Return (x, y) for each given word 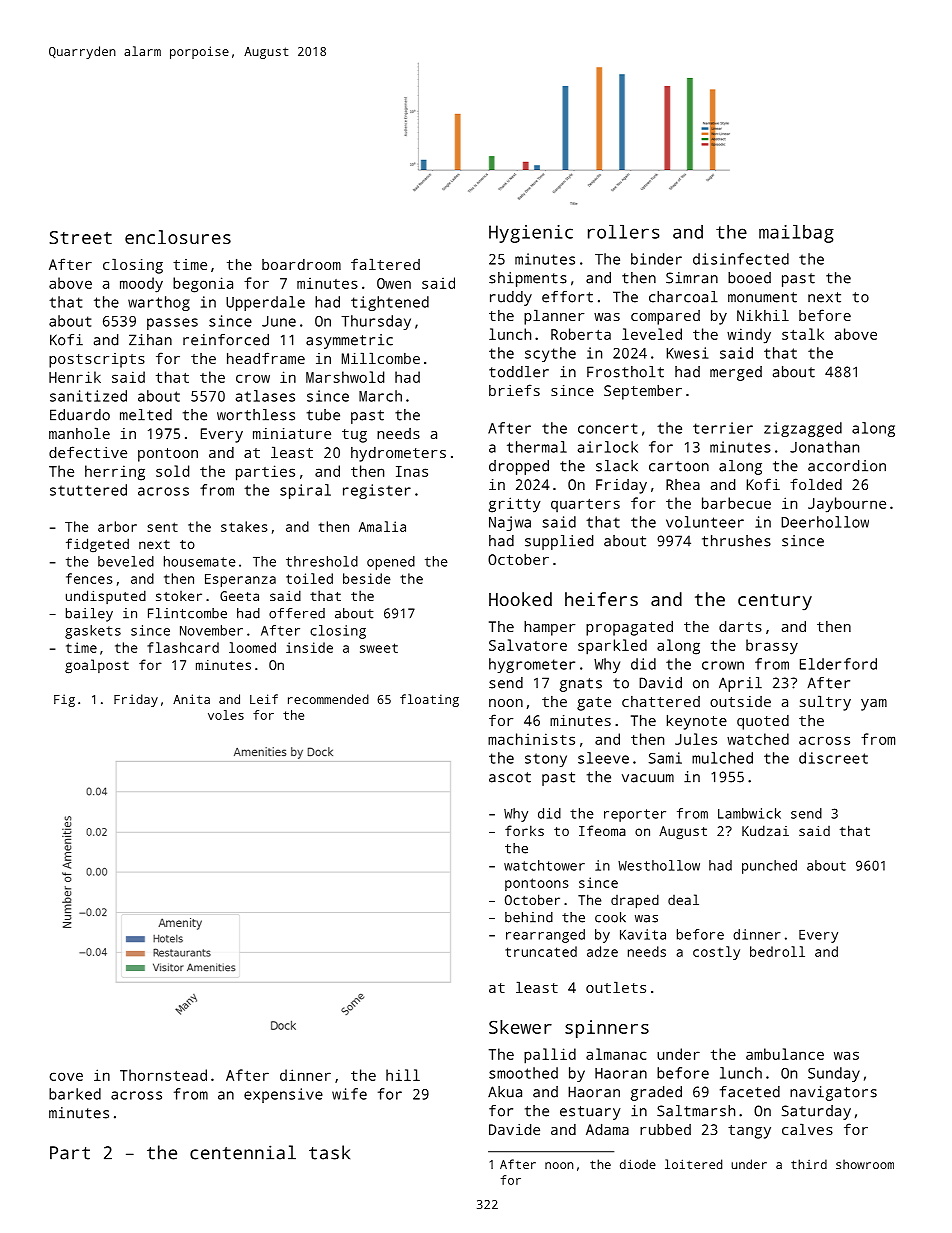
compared (665, 317)
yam (874, 705)
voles (226, 715)
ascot (510, 777)
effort (567, 297)
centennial (243, 1152)
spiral (305, 491)
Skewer (520, 1027)
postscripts (97, 360)
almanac (616, 1054)
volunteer (705, 522)
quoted (763, 722)
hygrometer (532, 665)
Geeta (239, 596)
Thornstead (163, 1075)
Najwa (510, 523)
